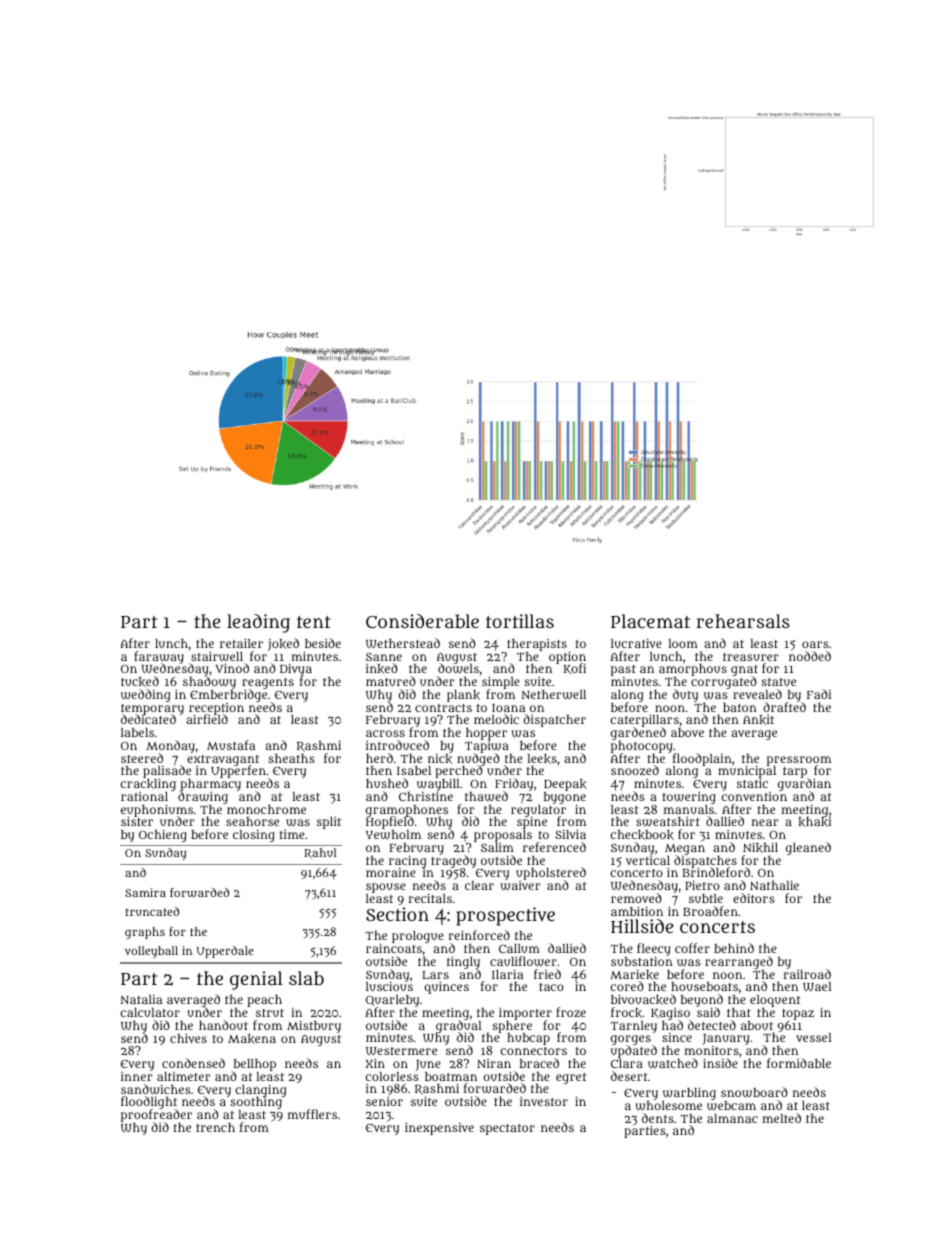  I want to click on watched, so click(673, 1063).
